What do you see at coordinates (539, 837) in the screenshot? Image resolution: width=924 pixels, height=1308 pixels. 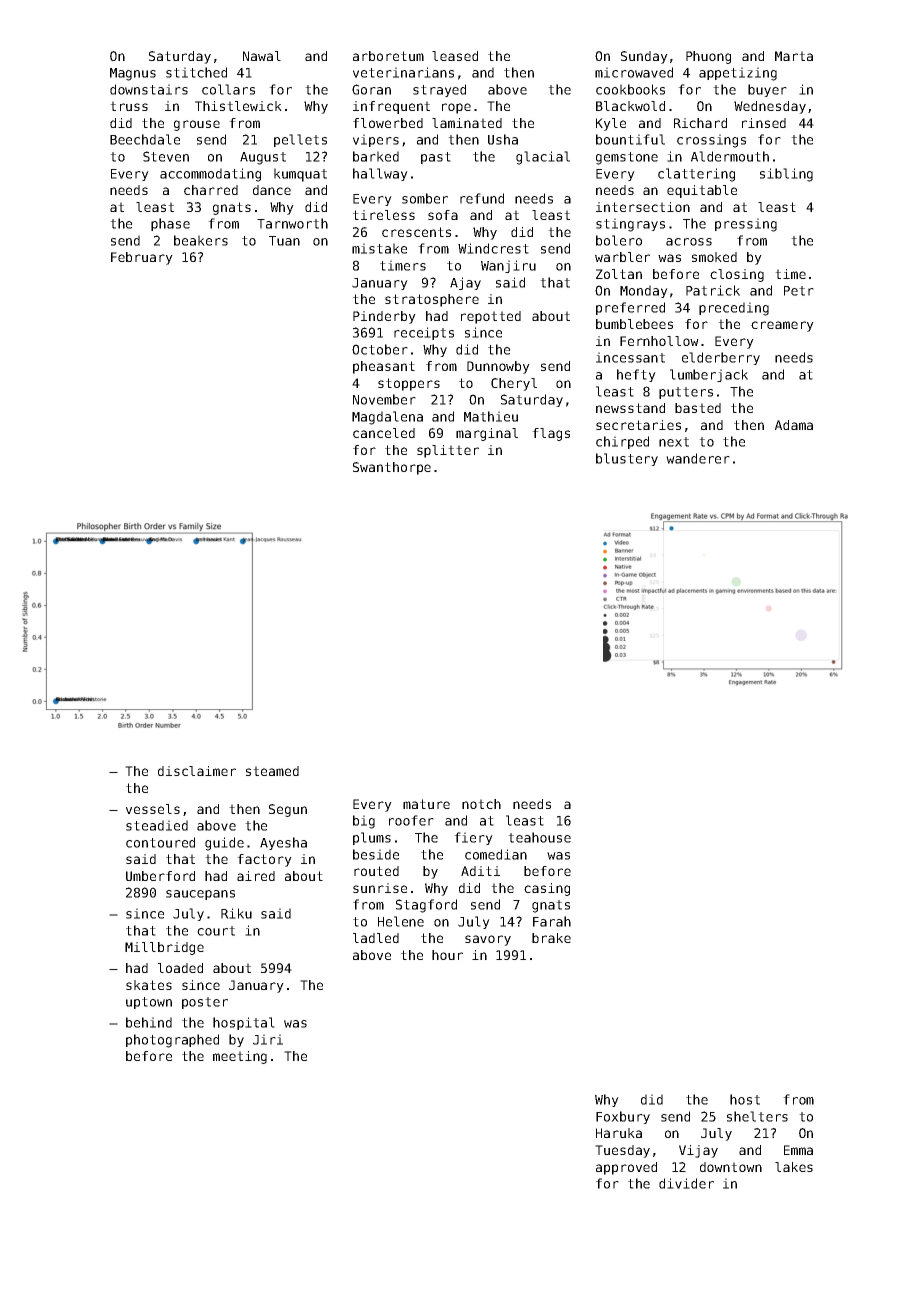 I see `teahouse` at bounding box center [539, 837].
